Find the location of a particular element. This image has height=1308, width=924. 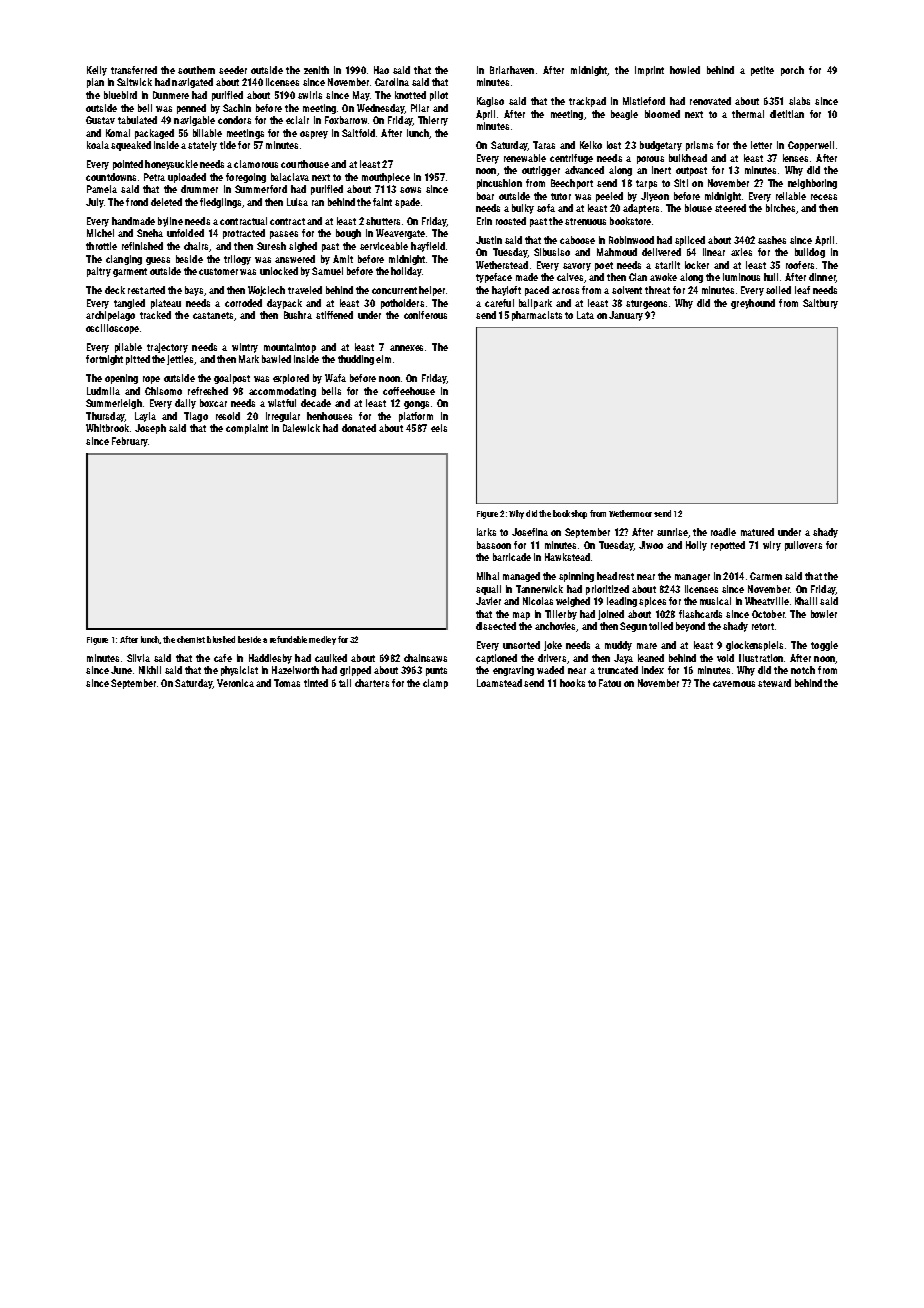

tracked is located at coordinates (155, 315).
